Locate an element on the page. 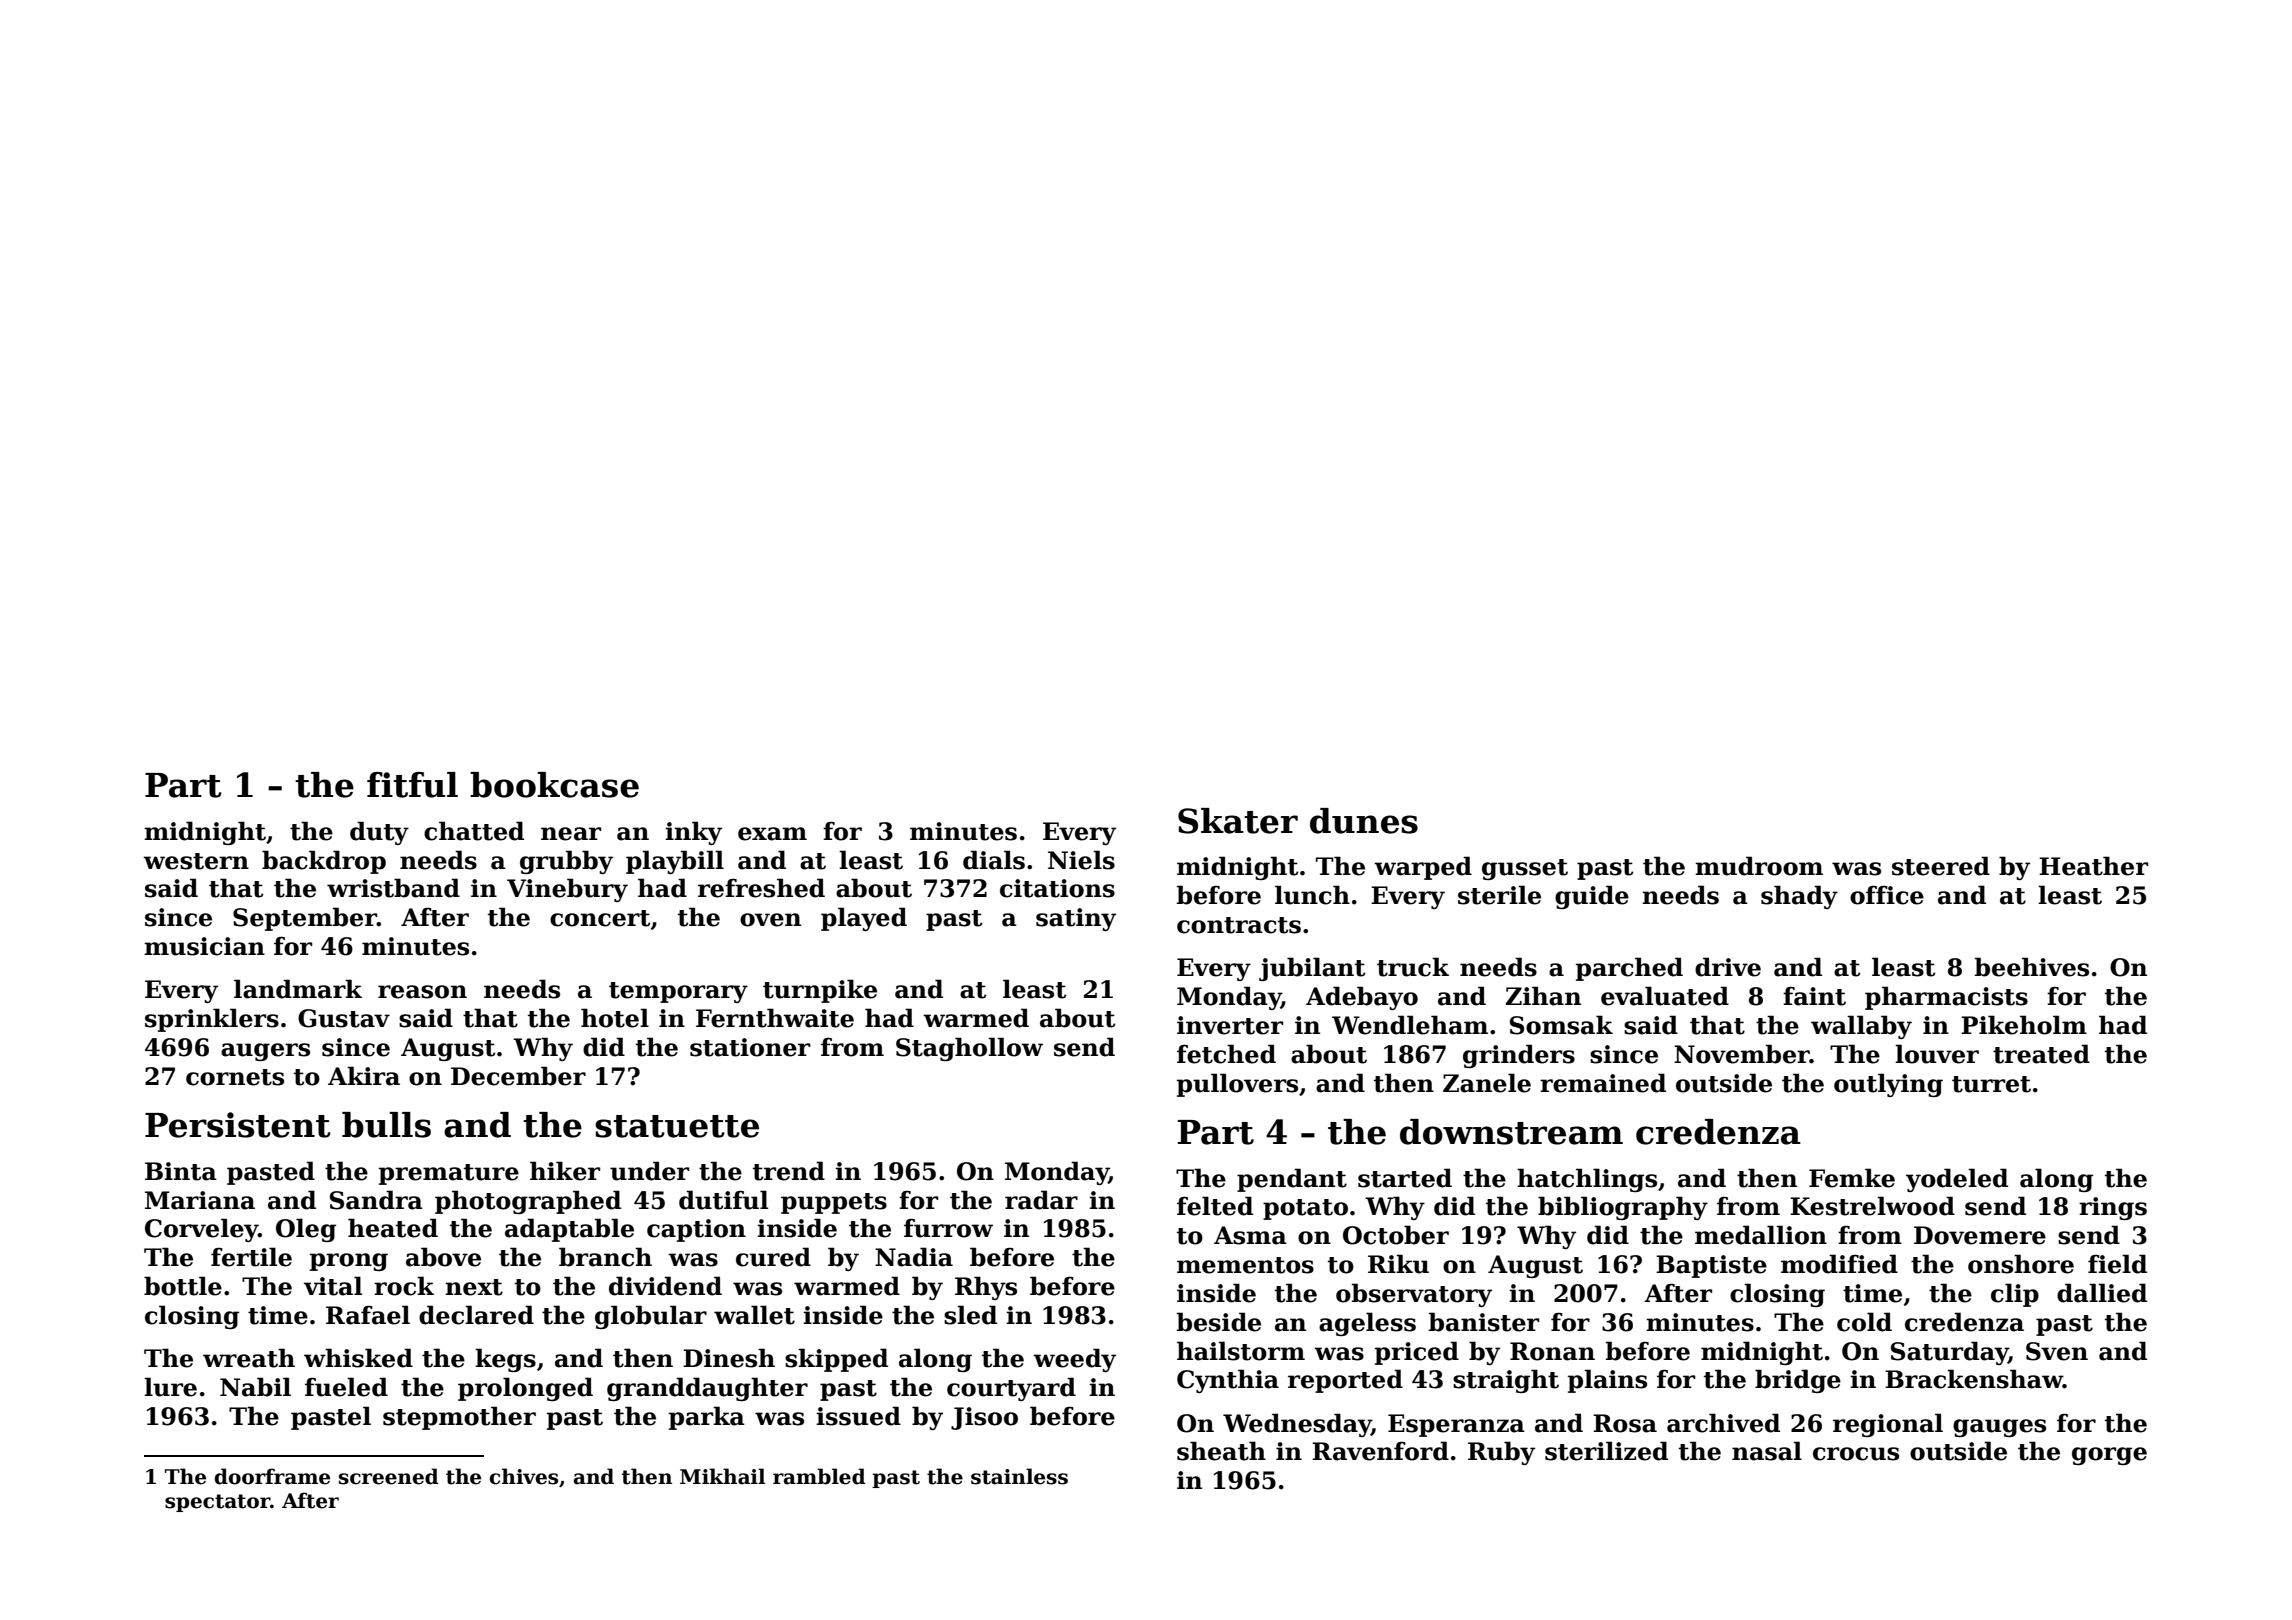  spectator is located at coordinates (217, 1503).
